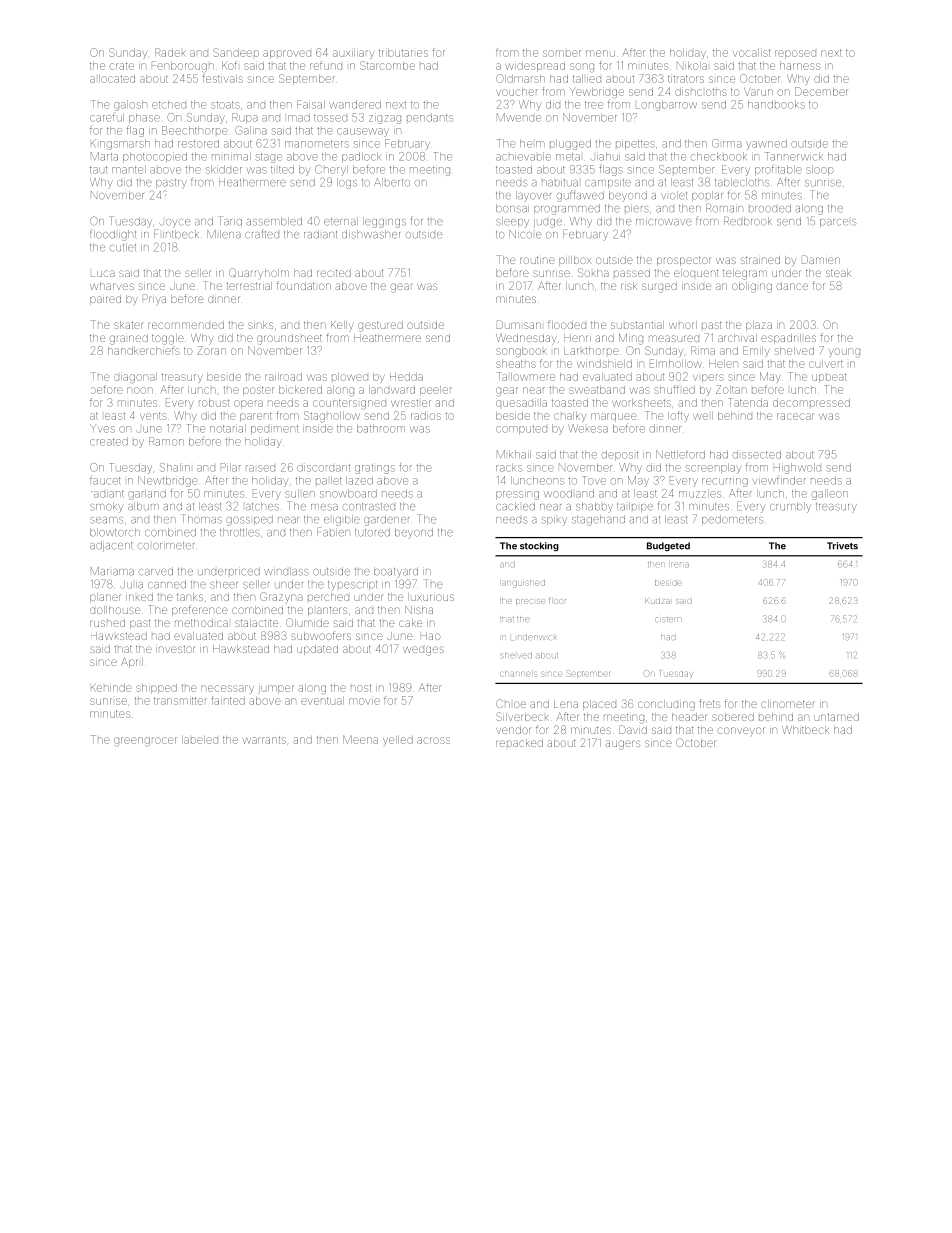  What do you see at coordinates (727, 143) in the document?
I see `Girma` at bounding box center [727, 143].
